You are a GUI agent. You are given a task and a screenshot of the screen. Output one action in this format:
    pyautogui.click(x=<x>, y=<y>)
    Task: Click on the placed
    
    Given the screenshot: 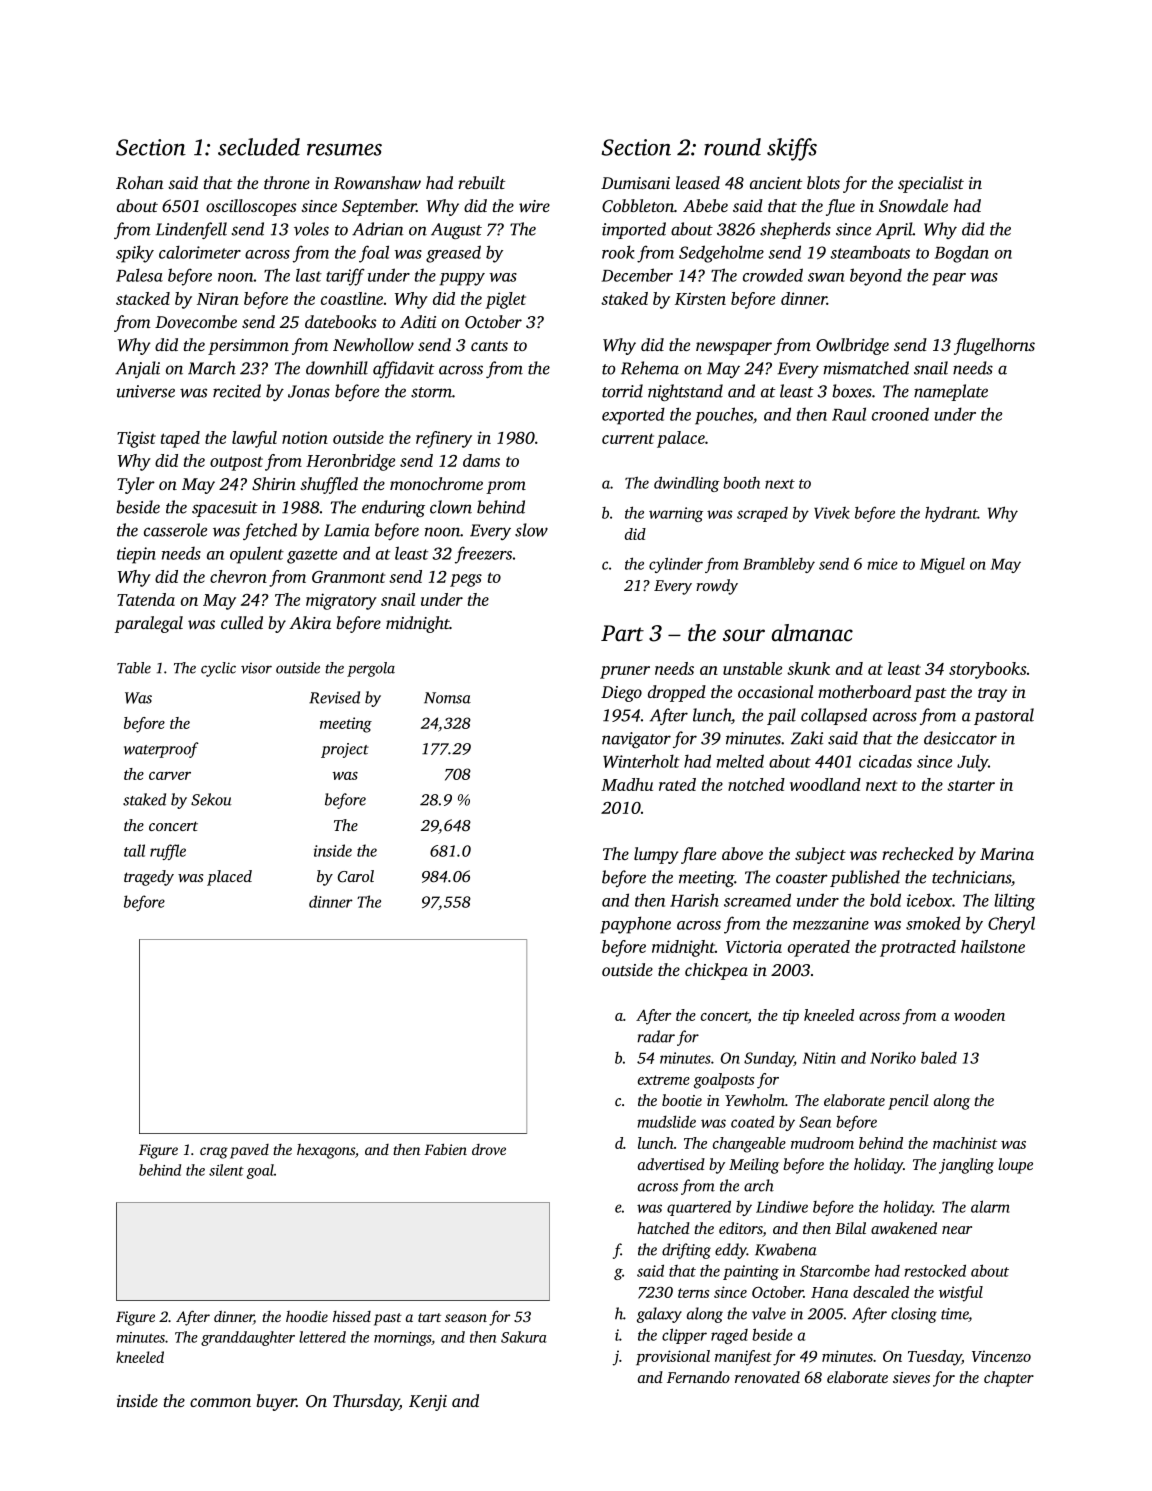 What is the action you would take?
    pyautogui.click(x=229, y=878)
